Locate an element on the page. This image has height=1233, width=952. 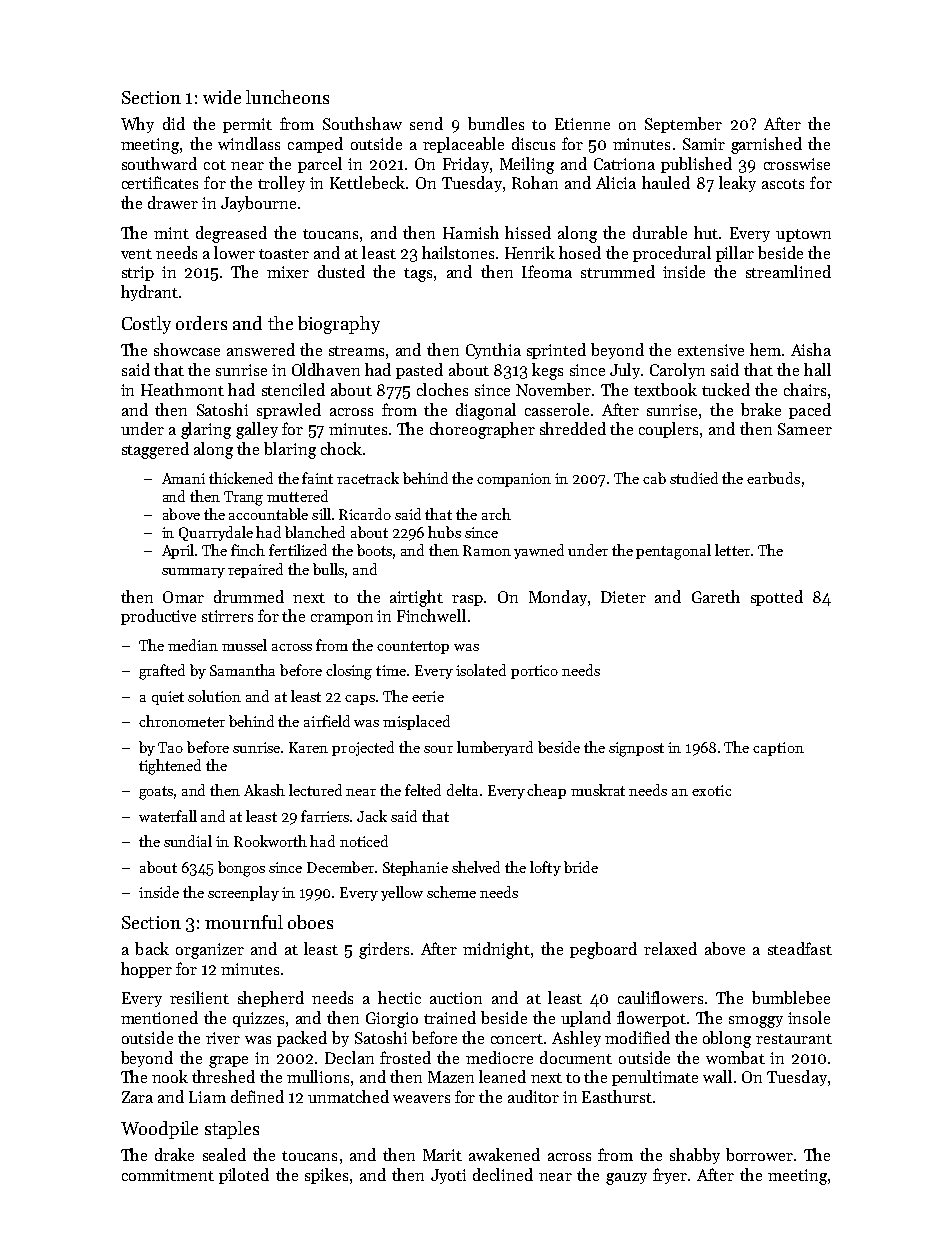
steadfast is located at coordinates (800, 948).
